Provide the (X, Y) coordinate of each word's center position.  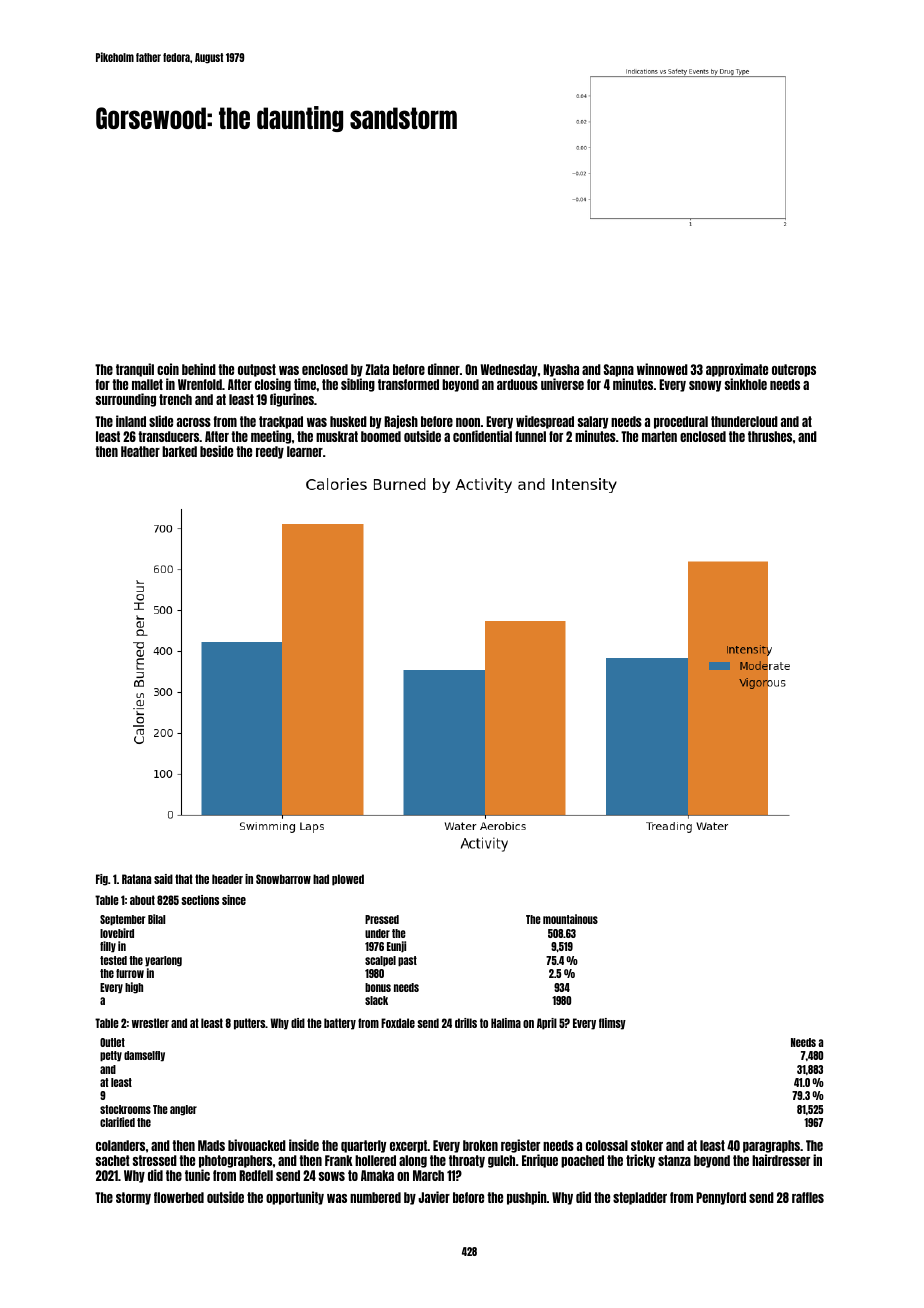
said (163, 879)
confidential (482, 436)
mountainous (570, 919)
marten (659, 436)
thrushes (770, 436)
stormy (133, 1198)
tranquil (135, 370)
